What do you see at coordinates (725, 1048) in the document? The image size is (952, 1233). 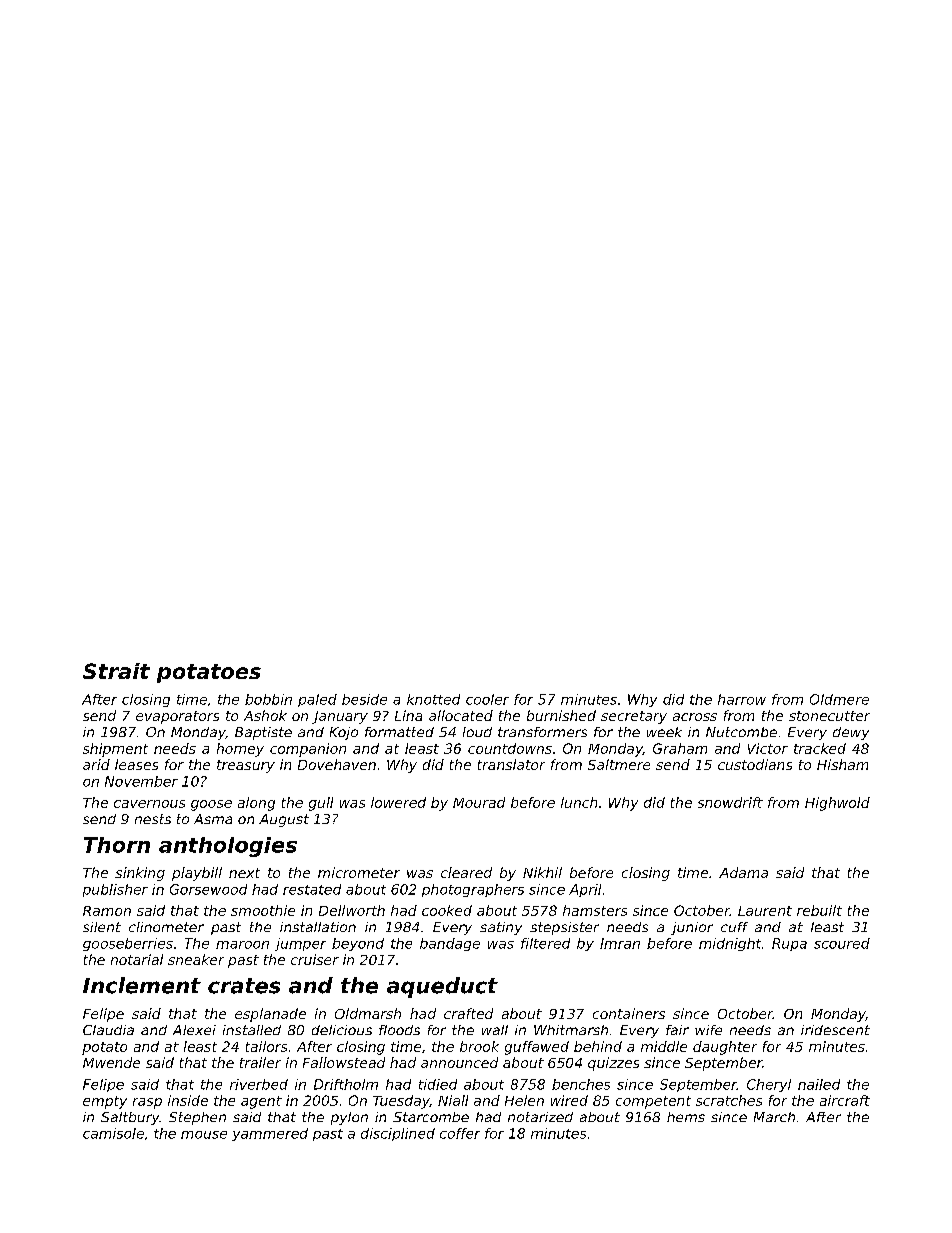 I see `daughter` at bounding box center [725, 1048].
